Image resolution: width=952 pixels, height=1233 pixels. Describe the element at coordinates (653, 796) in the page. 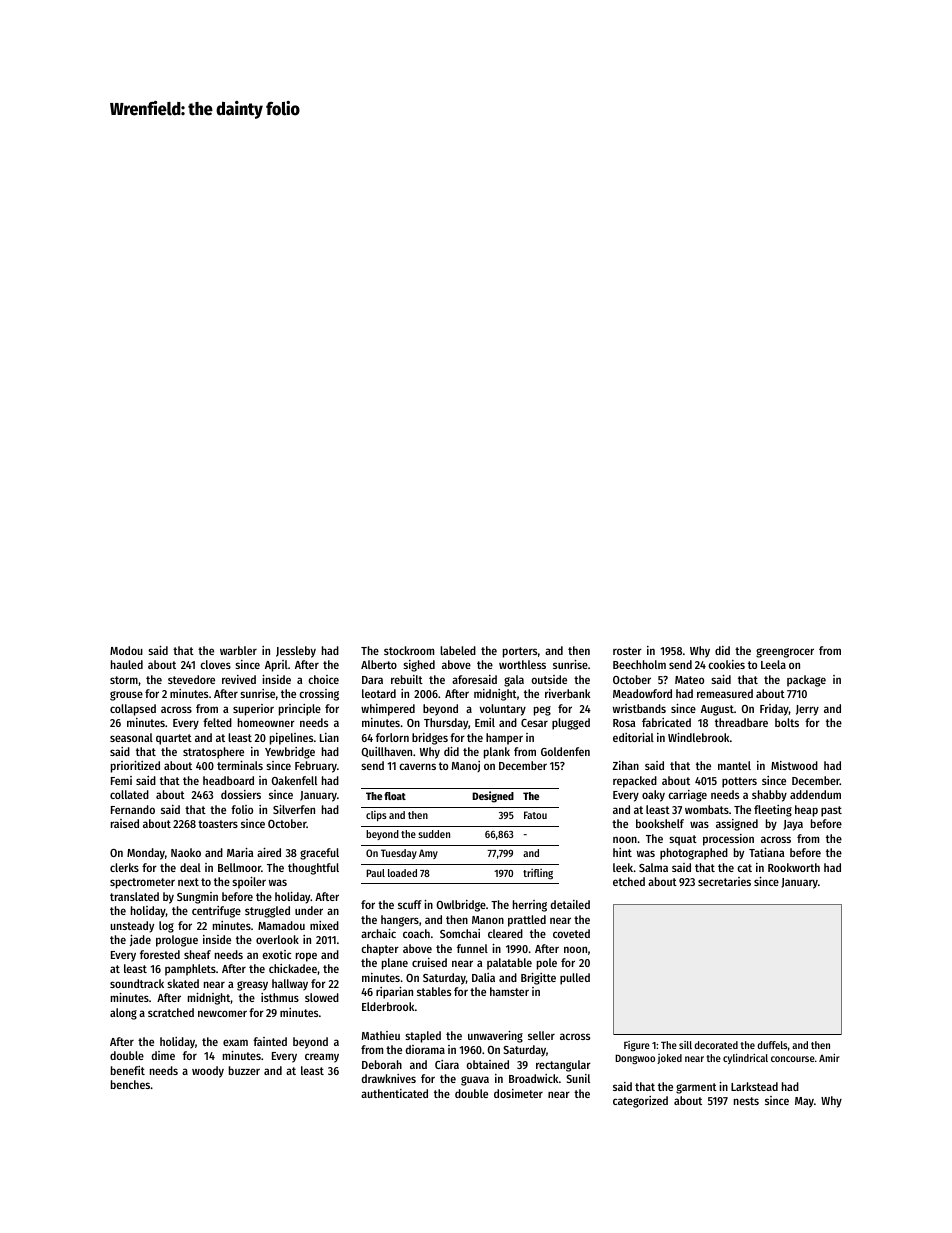

I see `oaky` at that location.
